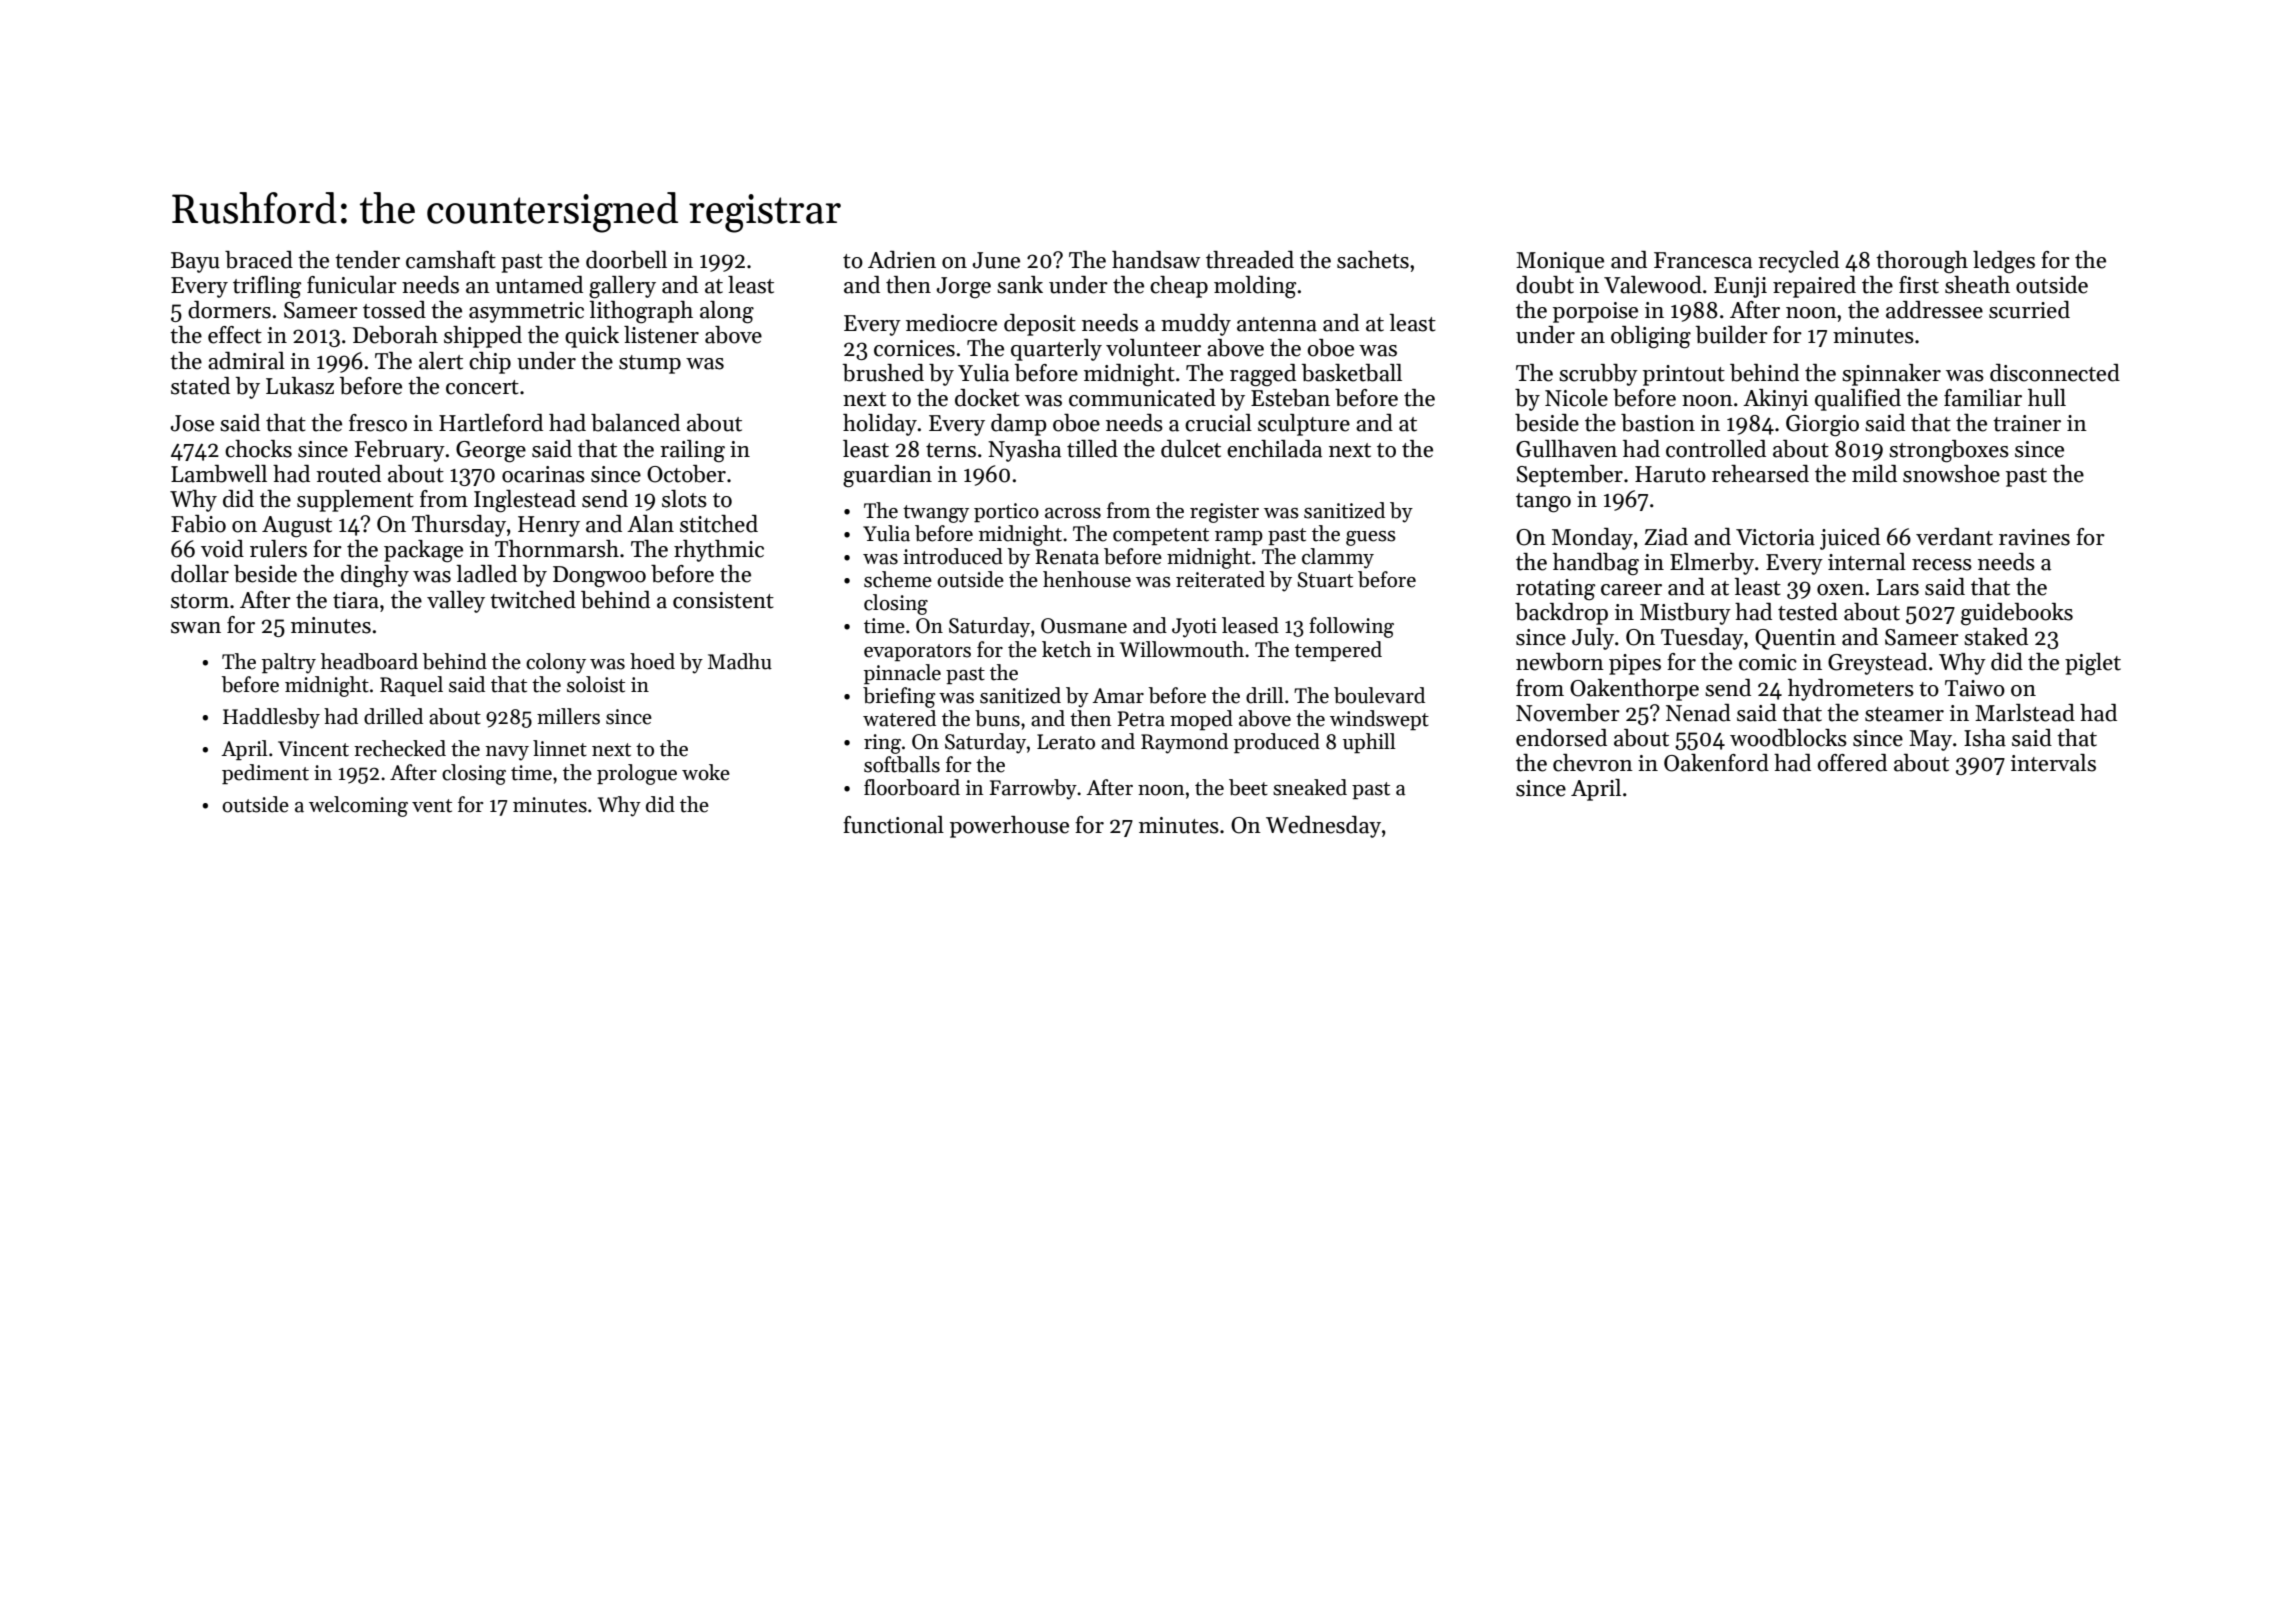 Image resolution: width=2292 pixels, height=1620 pixels. What do you see at coordinates (936, 514) in the screenshot?
I see `twangy` at bounding box center [936, 514].
